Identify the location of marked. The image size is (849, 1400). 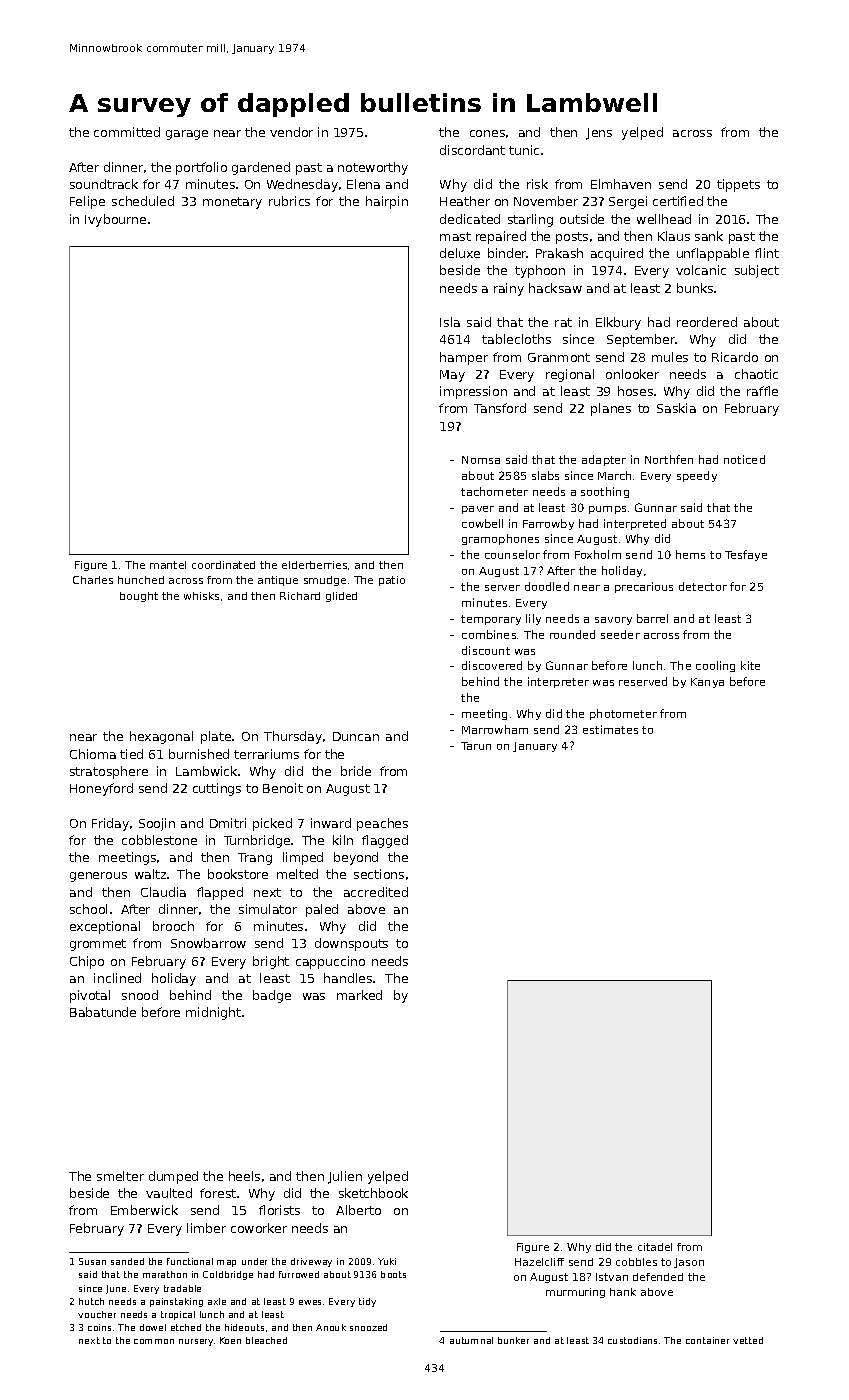
(359, 995).
